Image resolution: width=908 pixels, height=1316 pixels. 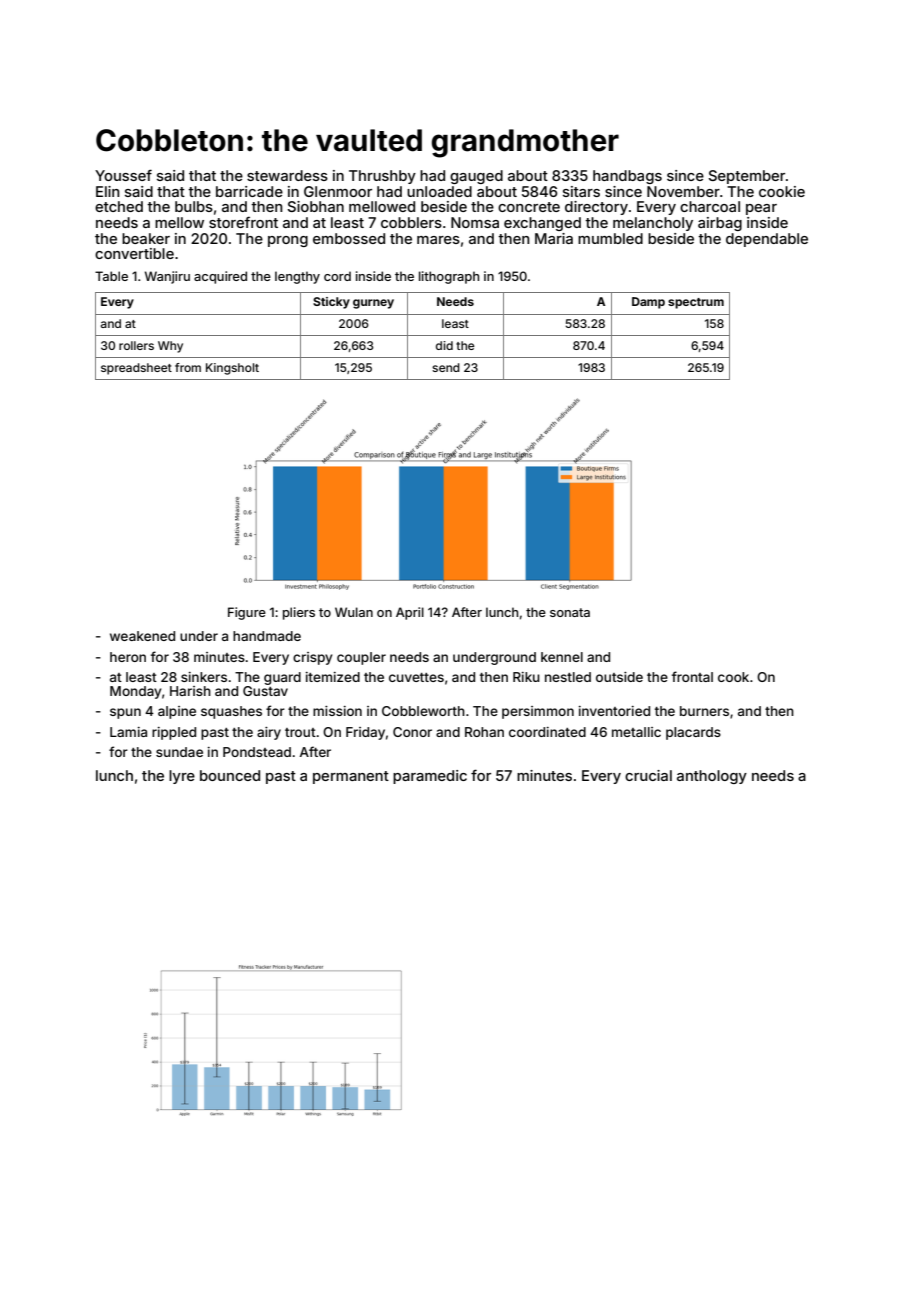 What do you see at coordinates (570, 612) in the image?
I see `sonata` at bounding box center [570, 612].
